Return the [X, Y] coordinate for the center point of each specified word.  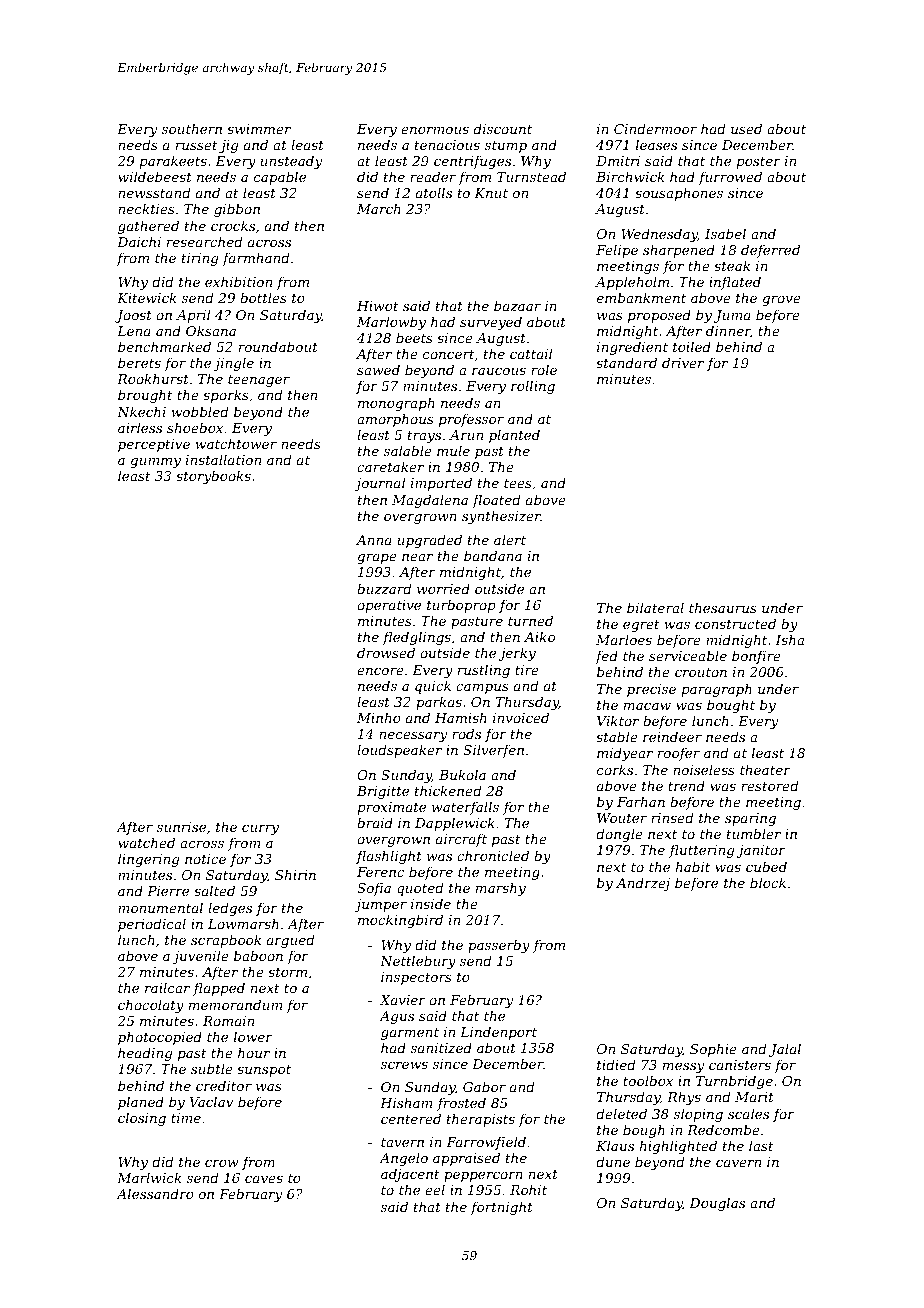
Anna [374, 540]
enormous [435, 130]
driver [683, 362]
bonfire [756, 657]
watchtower [236, 443]
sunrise [181, 827]
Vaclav [211, 1101]
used [746, 128]
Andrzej [643, 884]
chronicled [493, 855]
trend [686, 785]
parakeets [173, 162]
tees [518, 483]
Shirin [295, 874]
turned [530, 620]
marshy [501, 889]
